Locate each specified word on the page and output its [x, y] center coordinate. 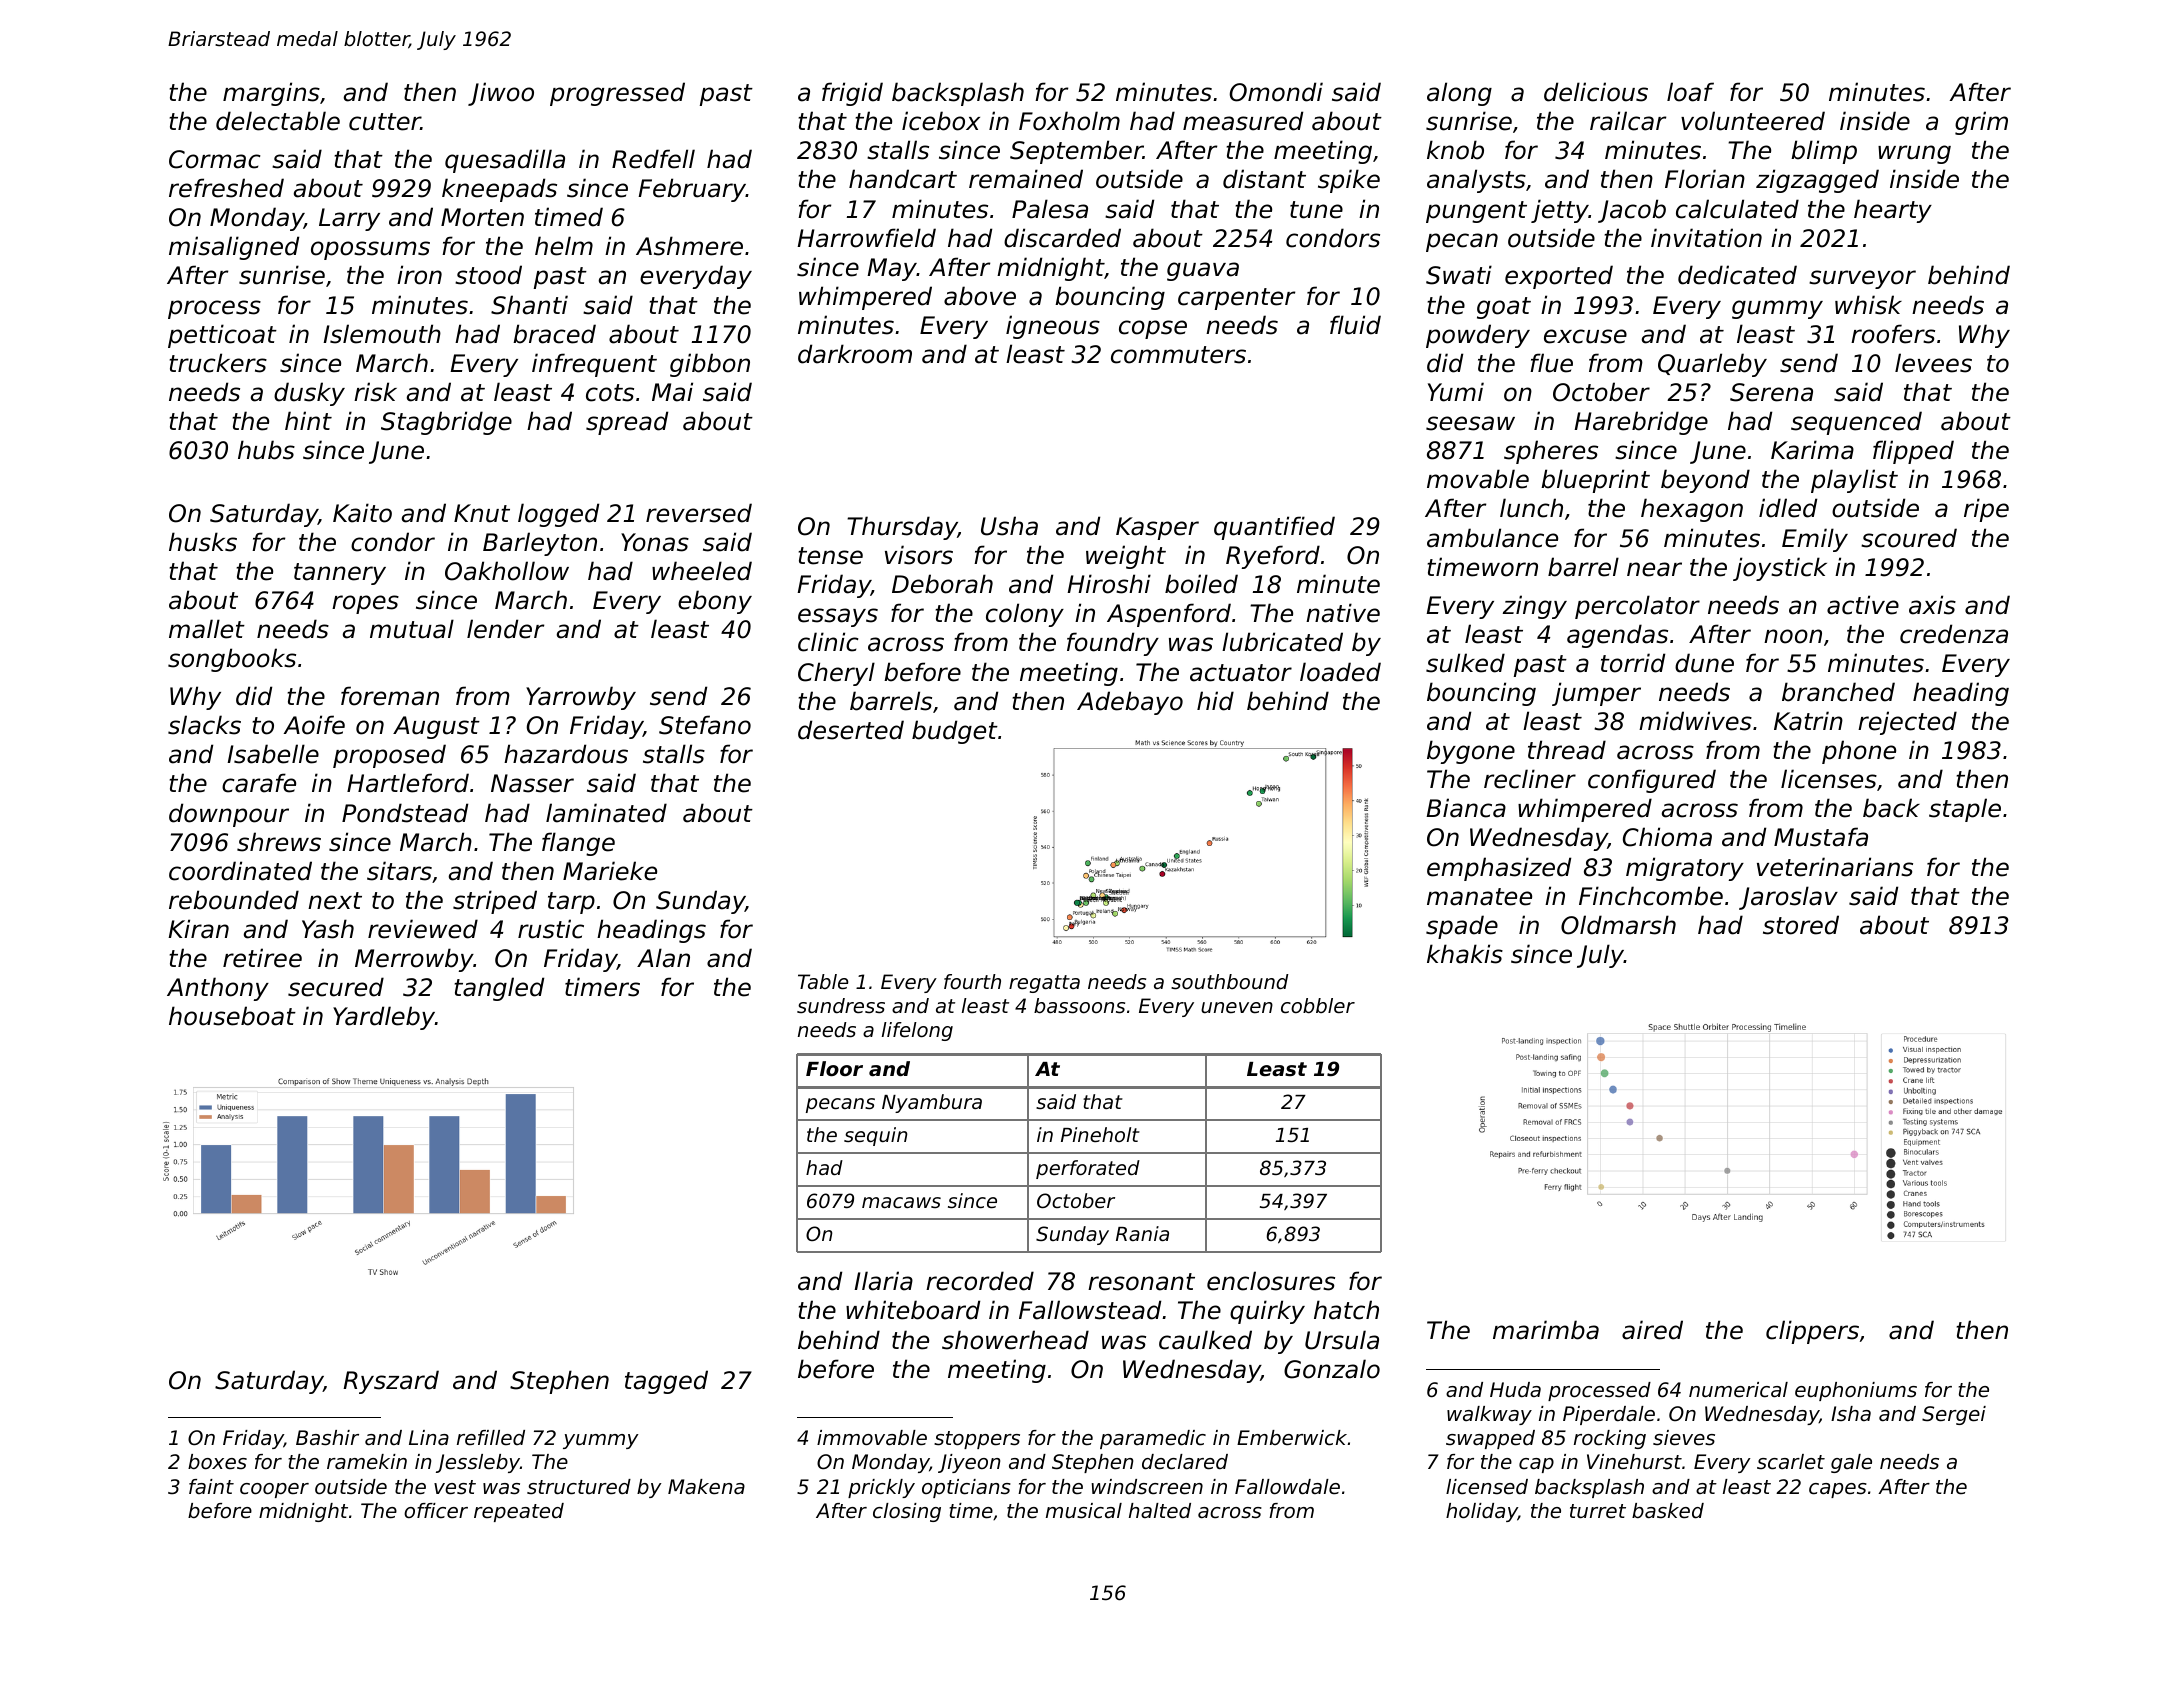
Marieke [610, 871]
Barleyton [540, 544]
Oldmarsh [1618, 925]
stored [1801, 925]
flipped [1913, 452]
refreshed [226, 188]
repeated [519, 1512]
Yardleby [384, 1018]
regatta [1044, 984]
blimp [1824, 152]
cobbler [1318, 1006]
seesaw [1470, 423]
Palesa [1050, 209]
